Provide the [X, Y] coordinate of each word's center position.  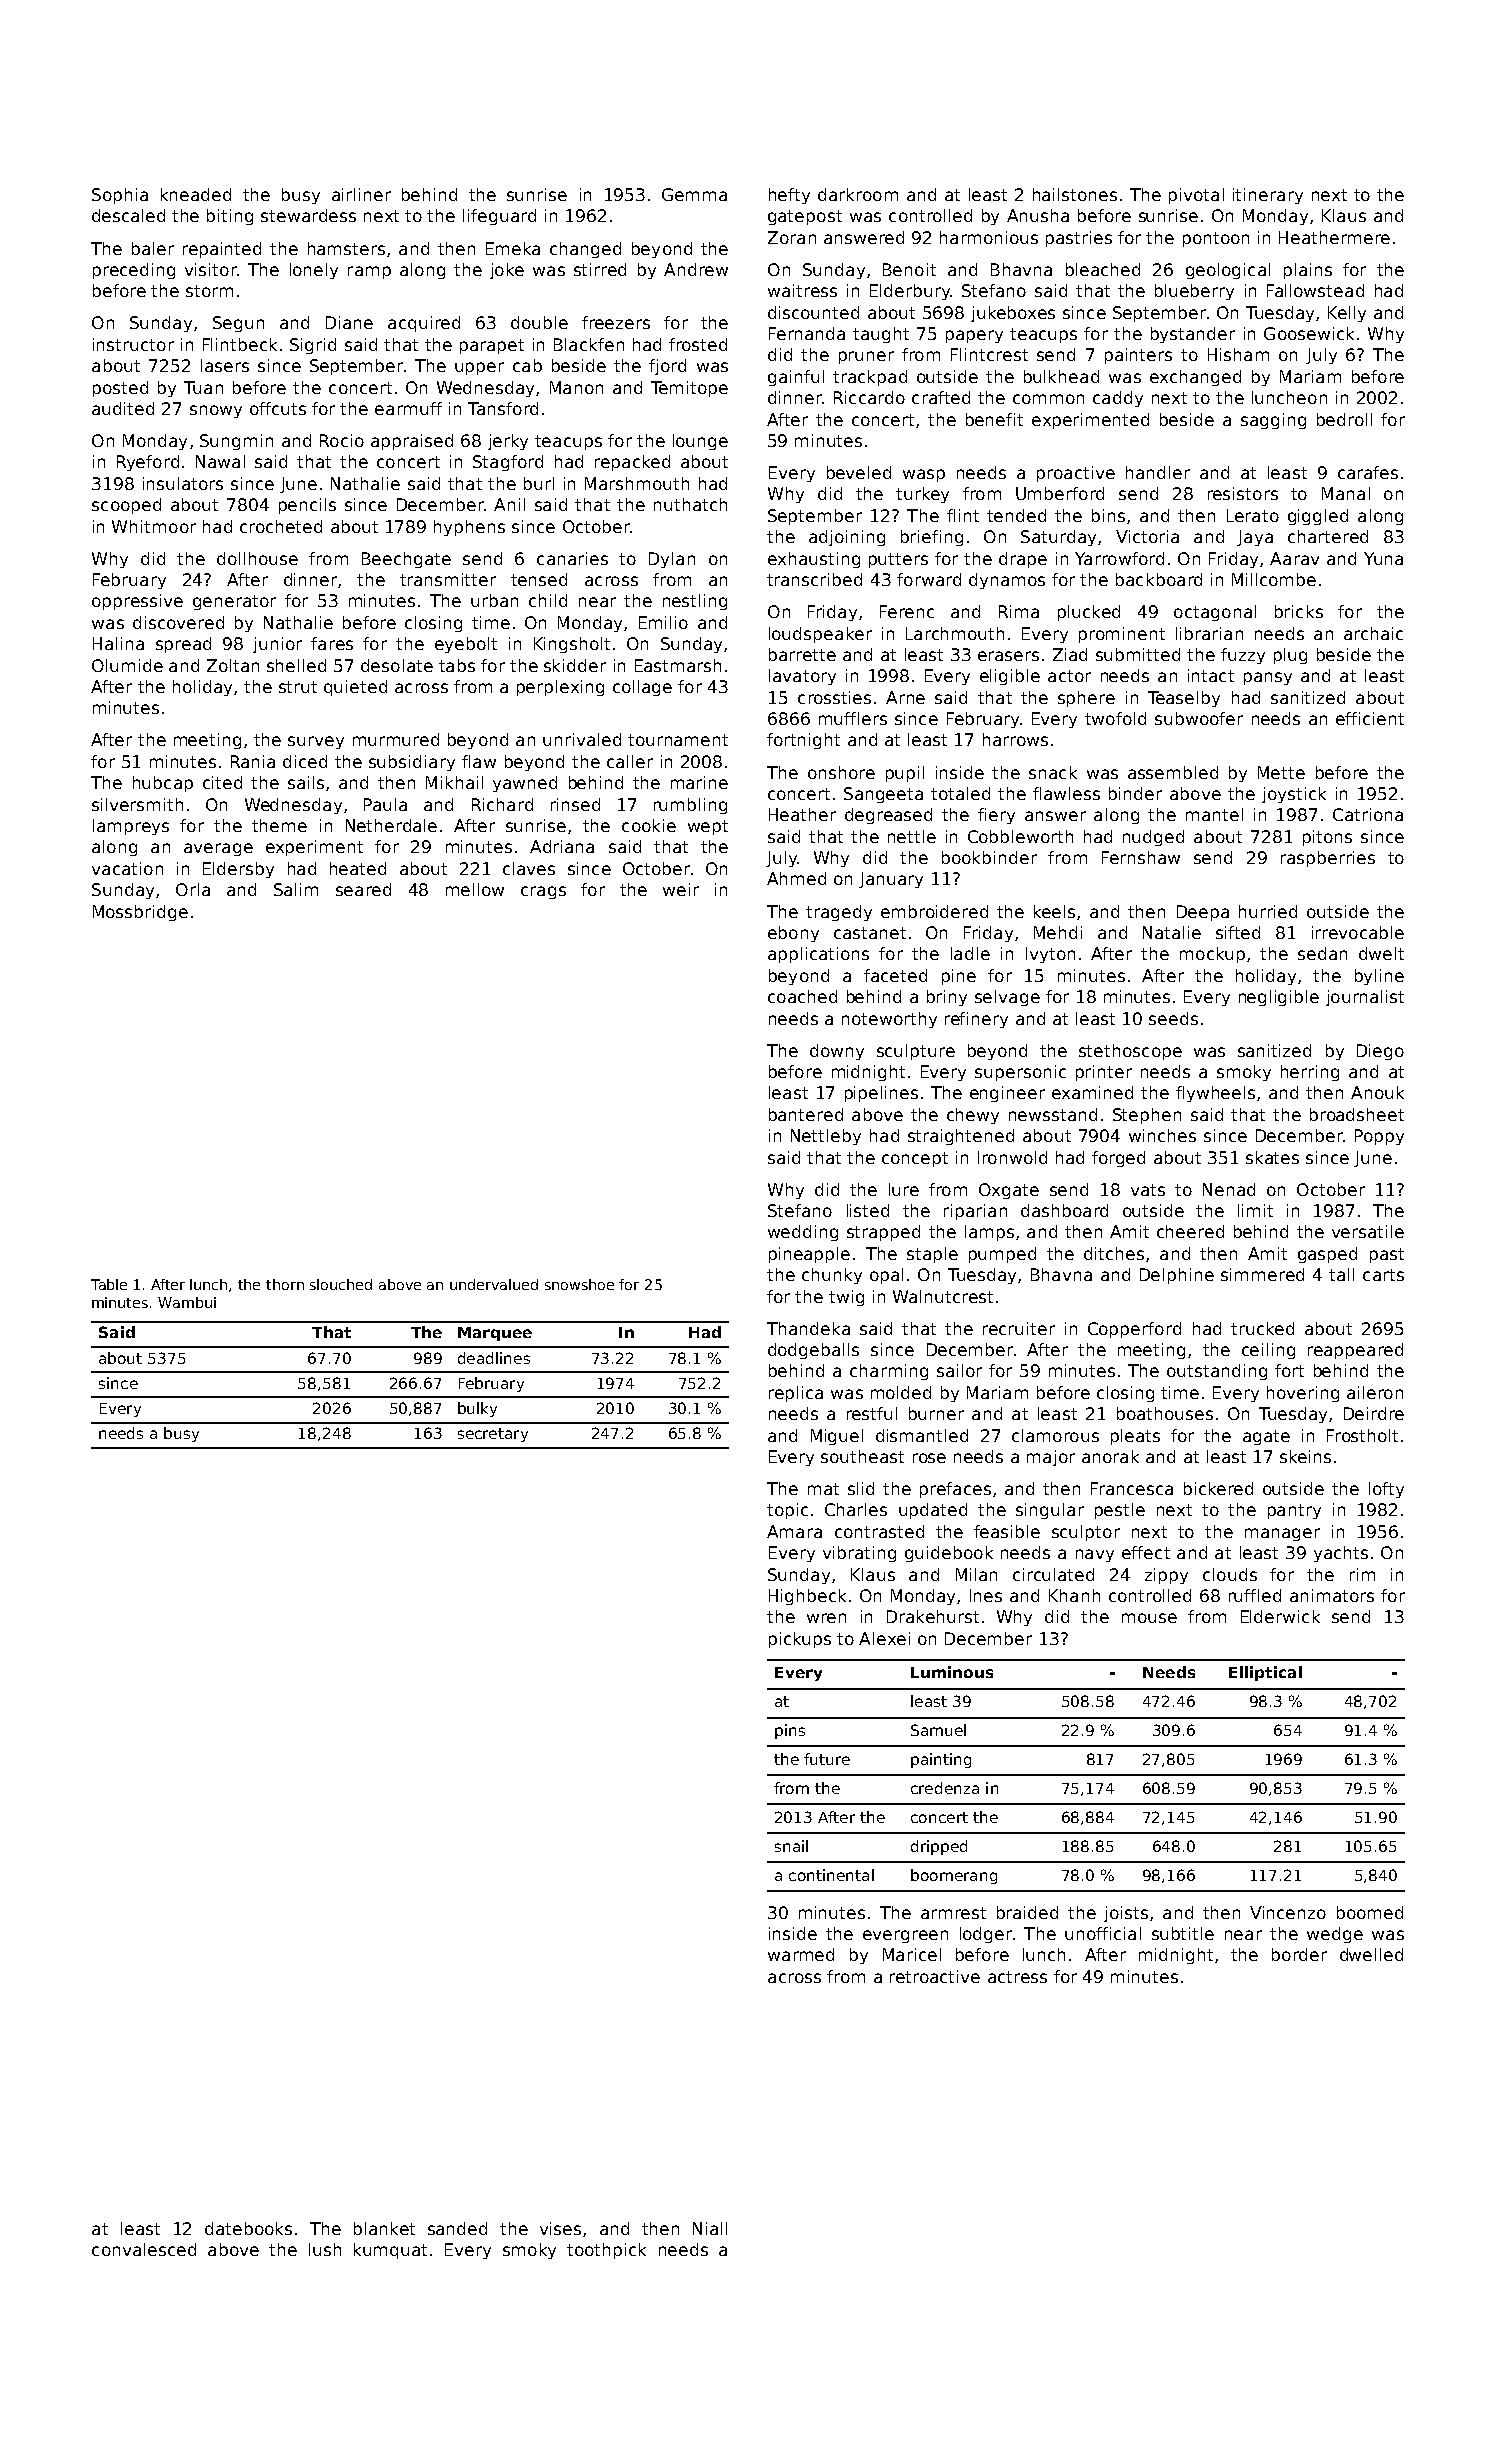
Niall [710, 2228]
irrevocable [1358, 932]
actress [1017, 1977]
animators [1332, 1595]
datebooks [248, 2228]
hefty [789, 196]
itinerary [1268, 196]
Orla [193, 889]
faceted [895, 975]
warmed [801, 1954]
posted [120, 389]
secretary [493, 1435]
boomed [1370, 1912]
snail [791, 1846]
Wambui [187, 1302]
